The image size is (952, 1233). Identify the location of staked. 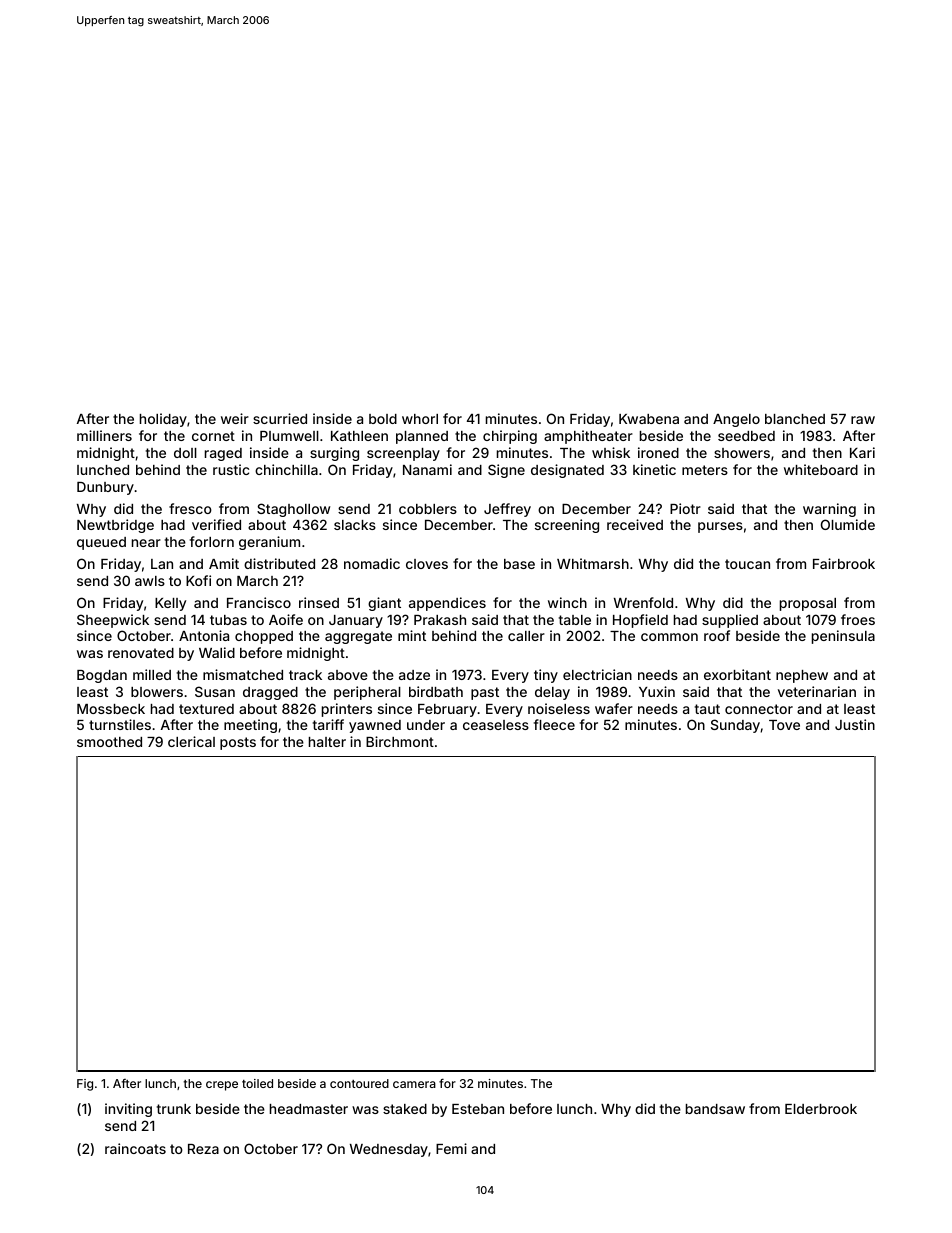
(405, 1109).
